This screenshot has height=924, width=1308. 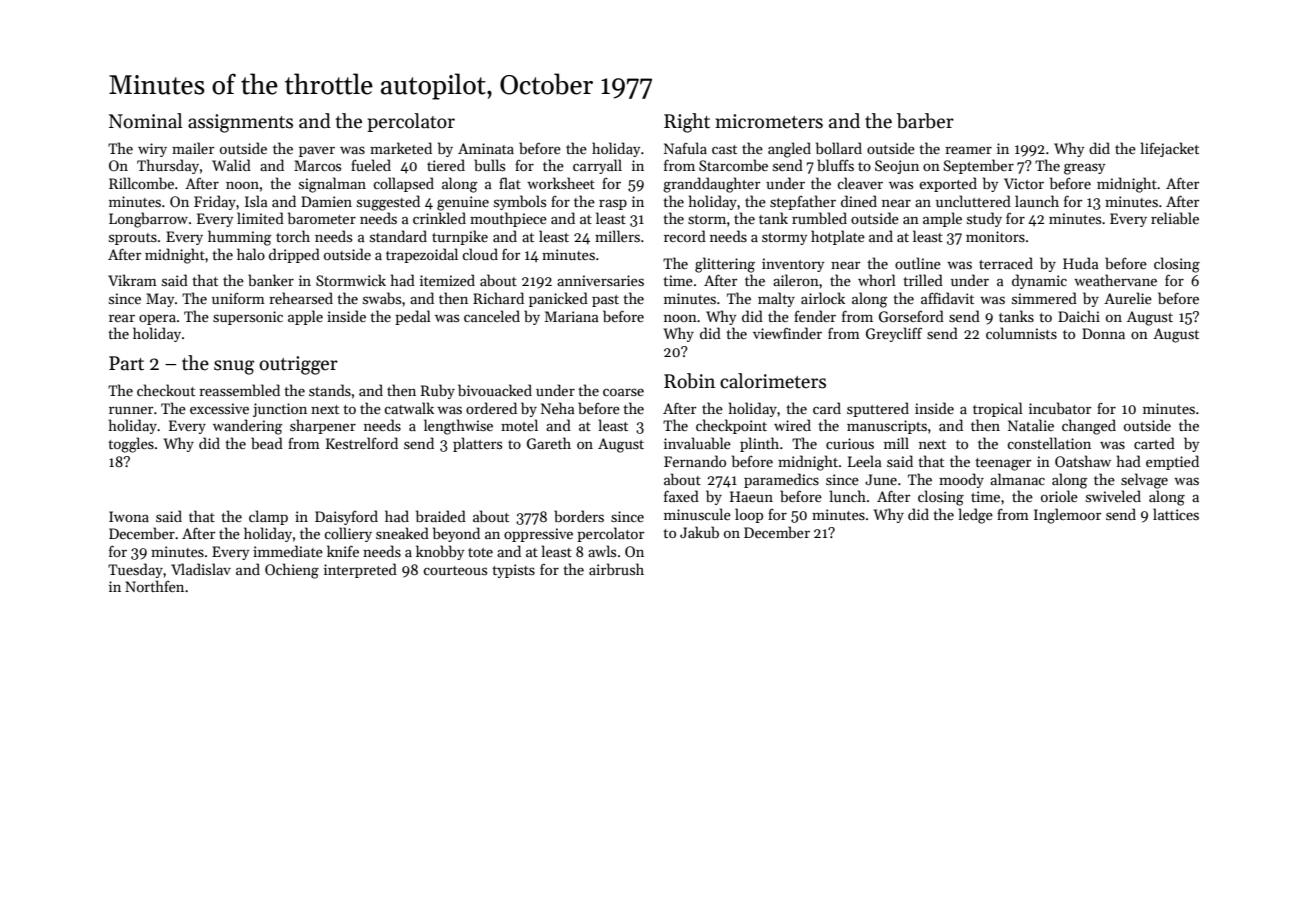 What do you see at coordinates (1044, 298) in the screenshot?
I see `simmered` at bounding box center [1044, 298].
